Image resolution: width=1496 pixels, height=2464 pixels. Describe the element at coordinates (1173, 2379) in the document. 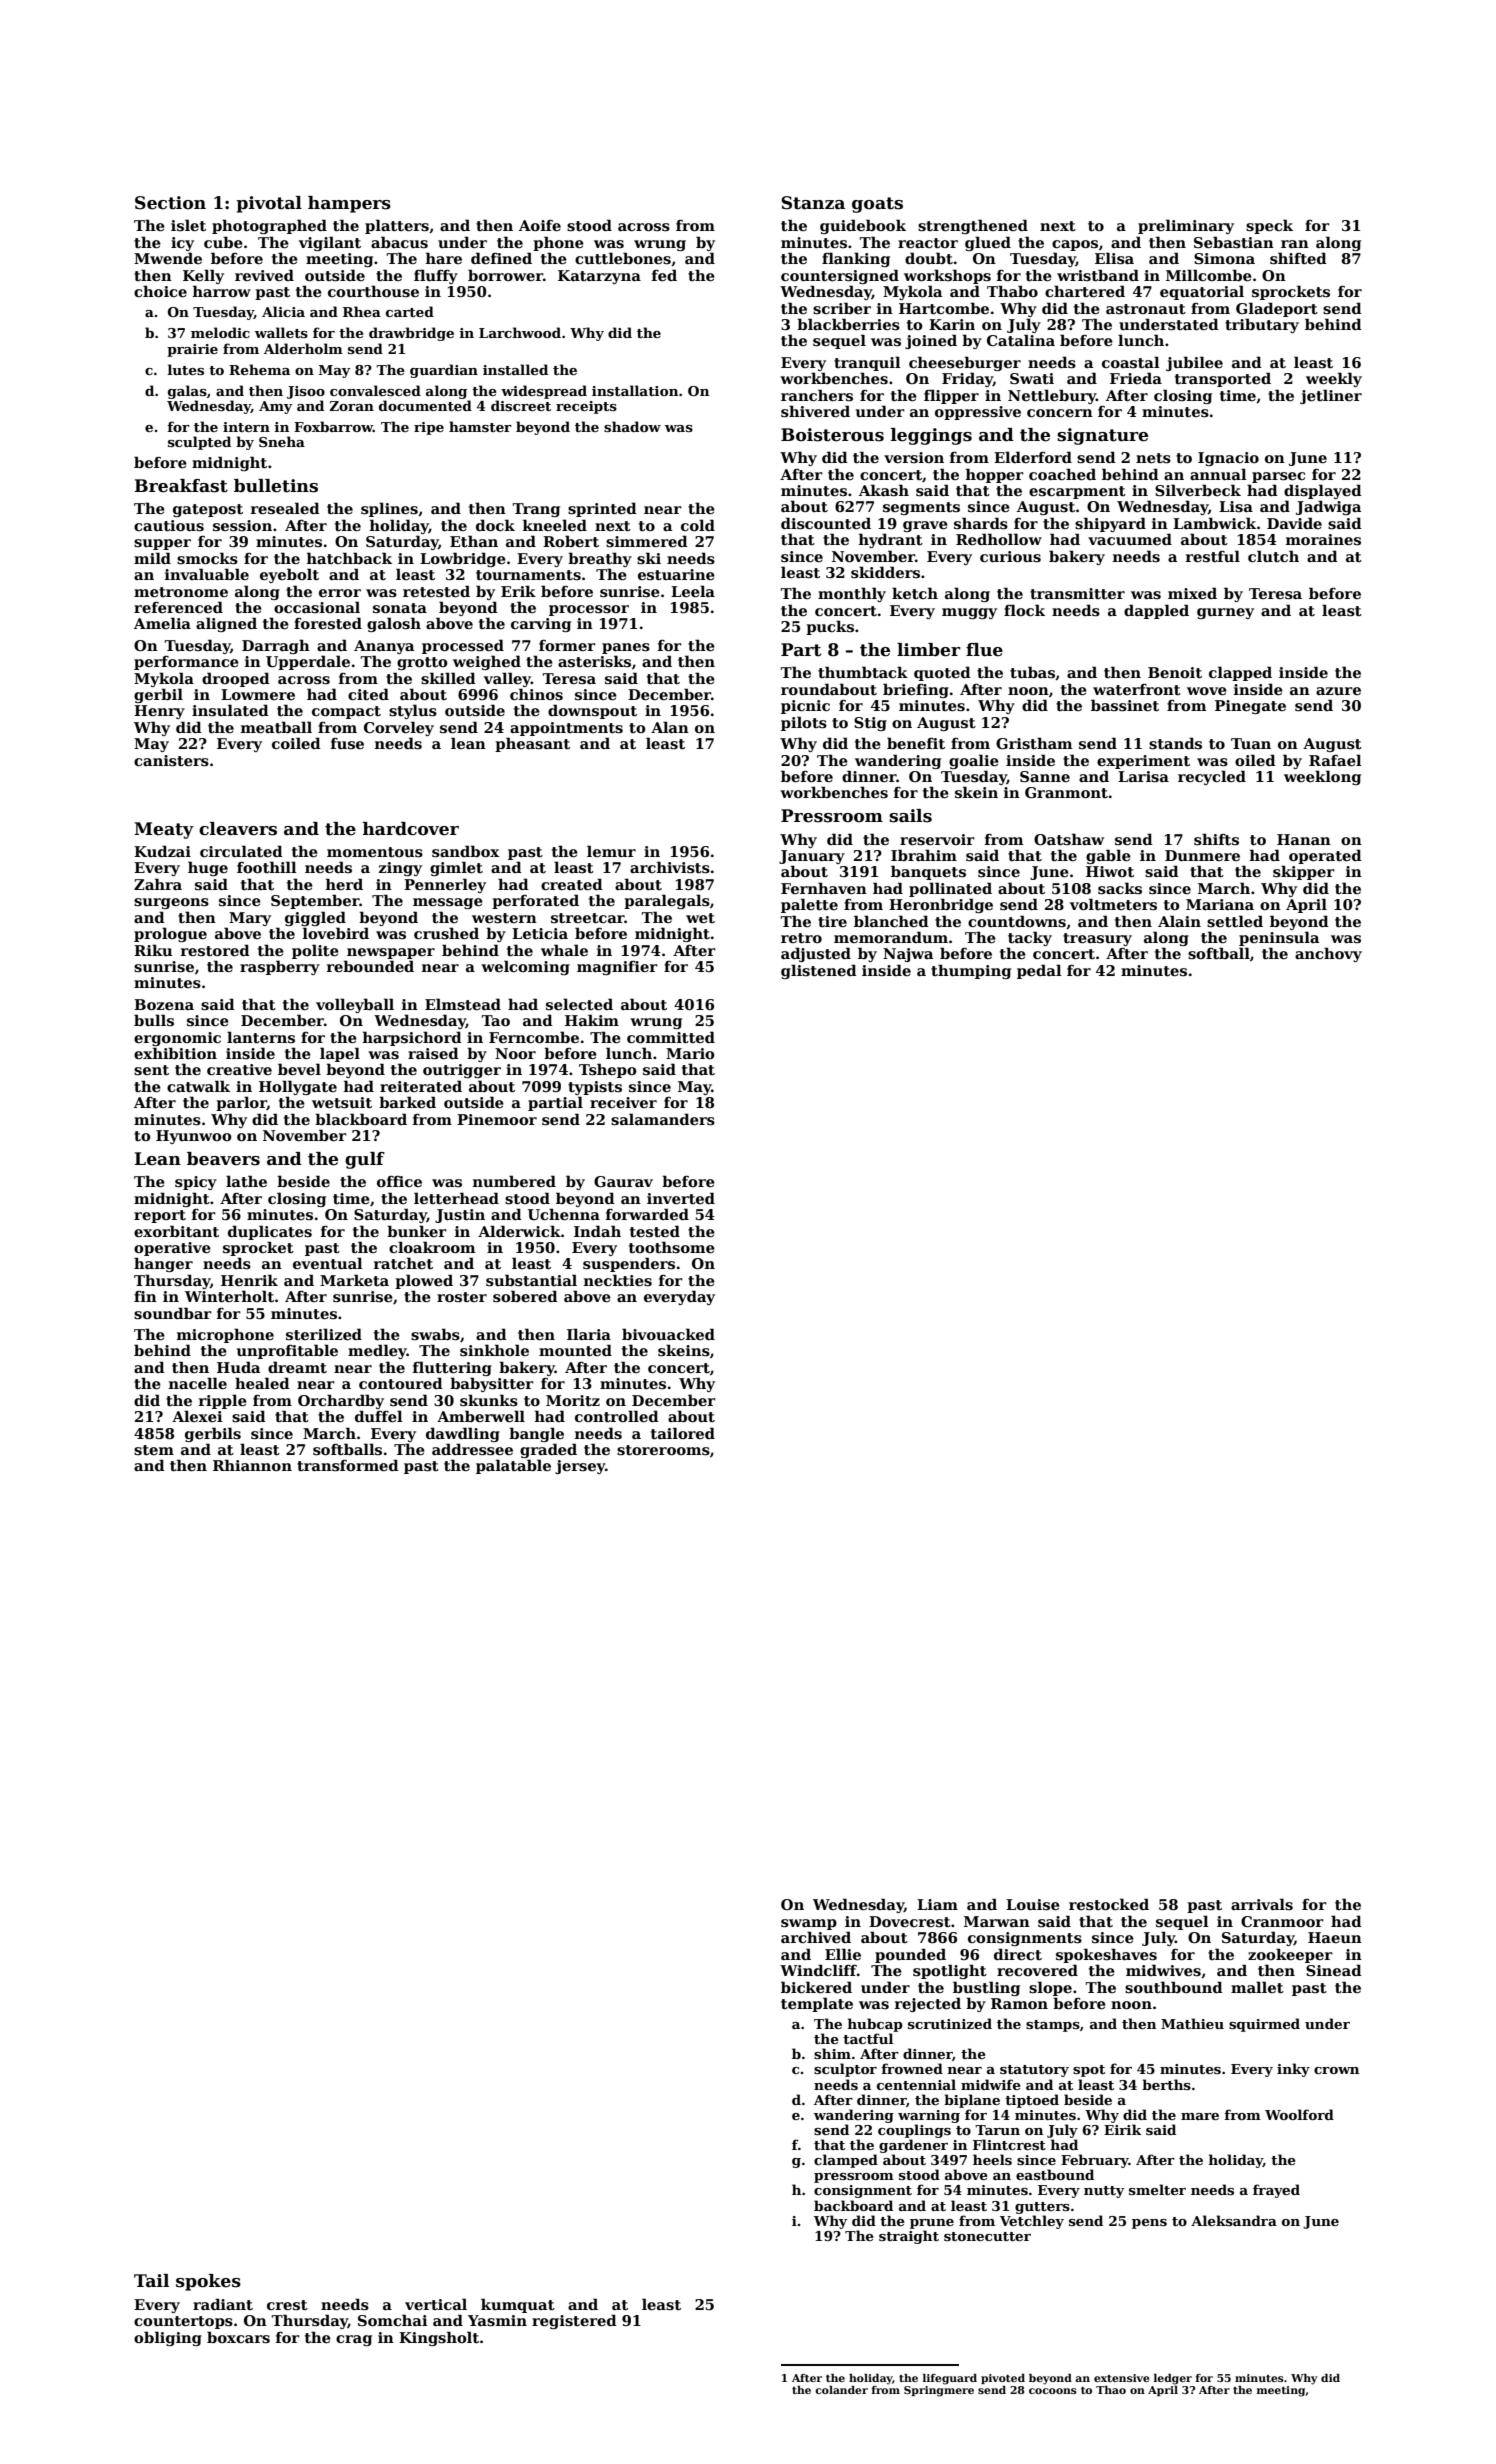

I see `ledger` at that location.
